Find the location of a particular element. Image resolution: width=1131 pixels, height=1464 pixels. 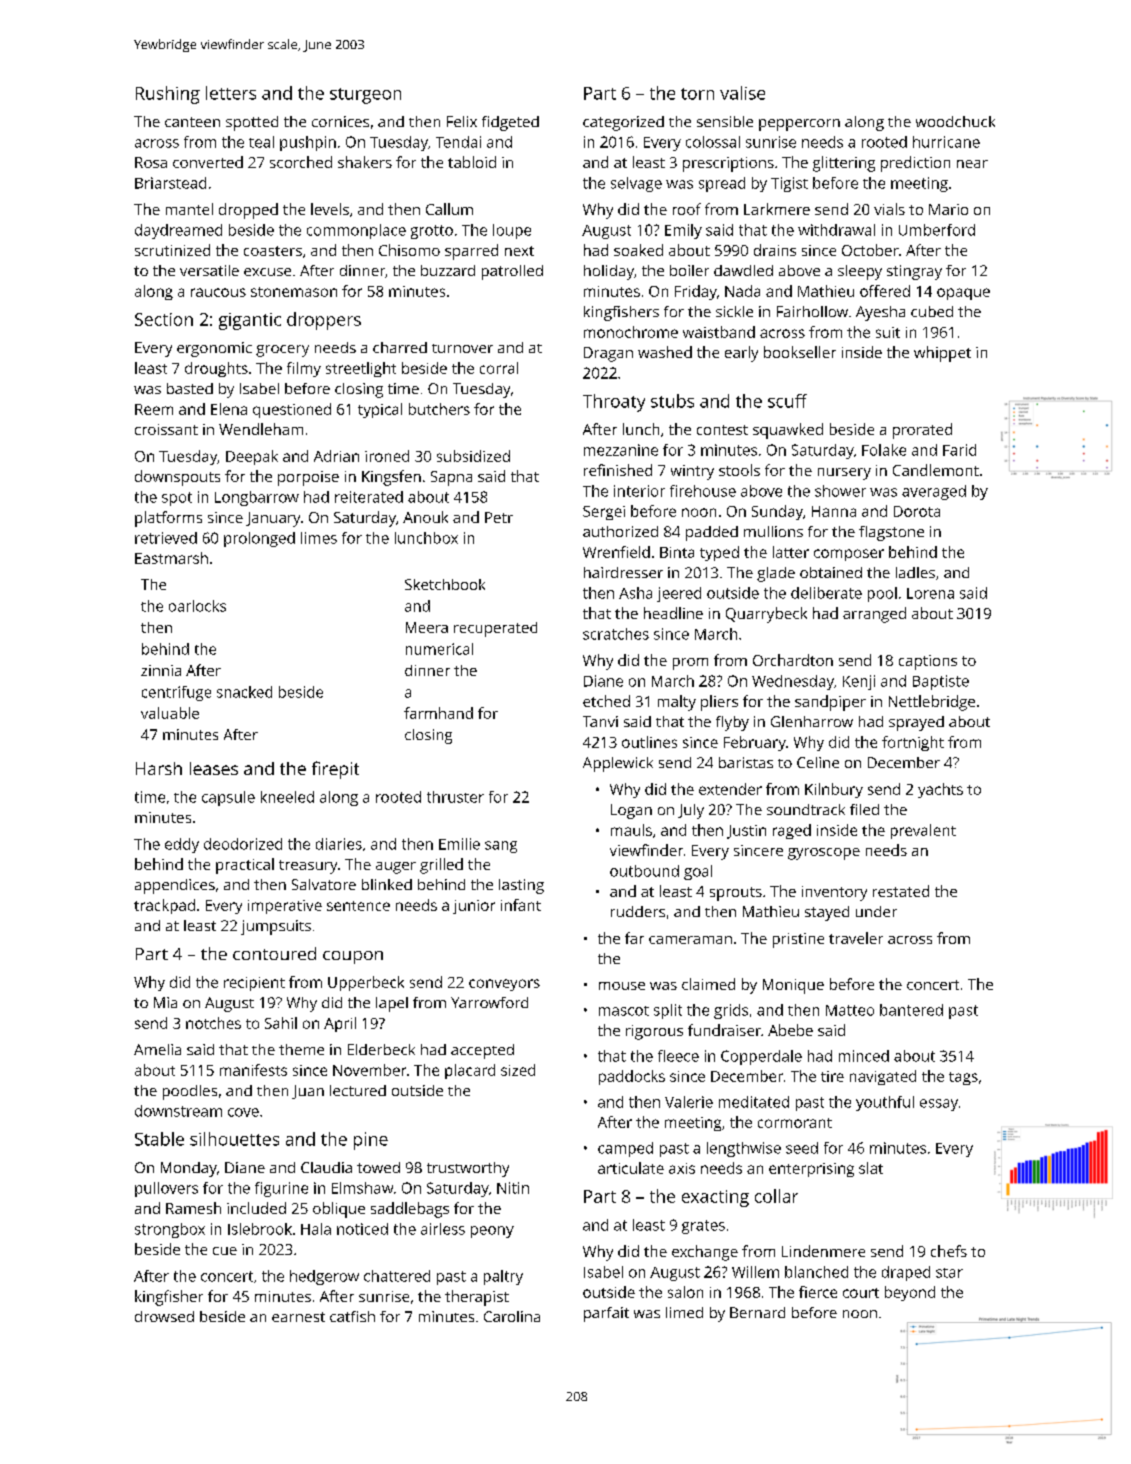

croissant is located at coordinates (166, 429).
